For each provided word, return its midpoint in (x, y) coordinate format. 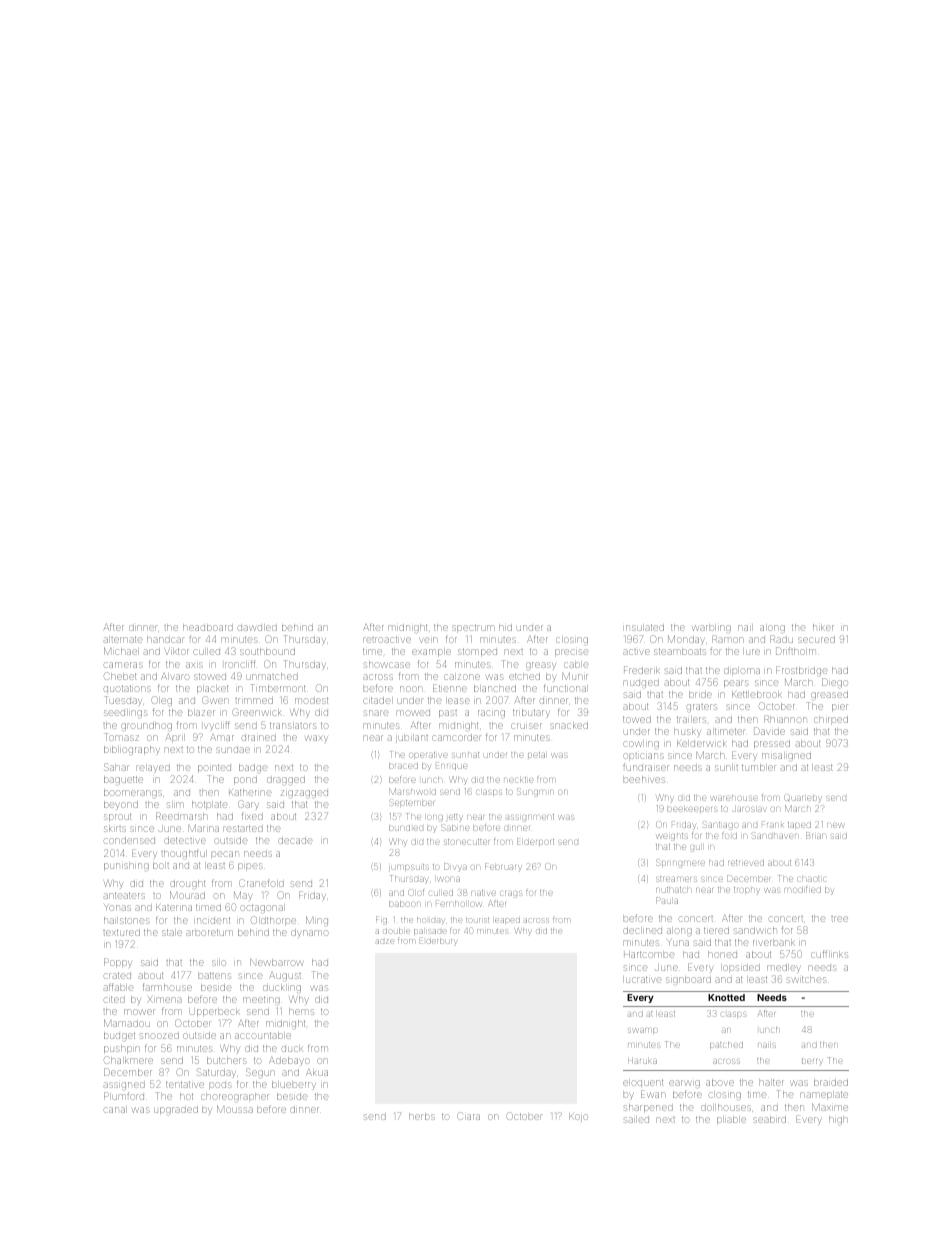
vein (428, 640)
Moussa (235, 1109)
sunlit (726, 768)
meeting (261, 1000)
